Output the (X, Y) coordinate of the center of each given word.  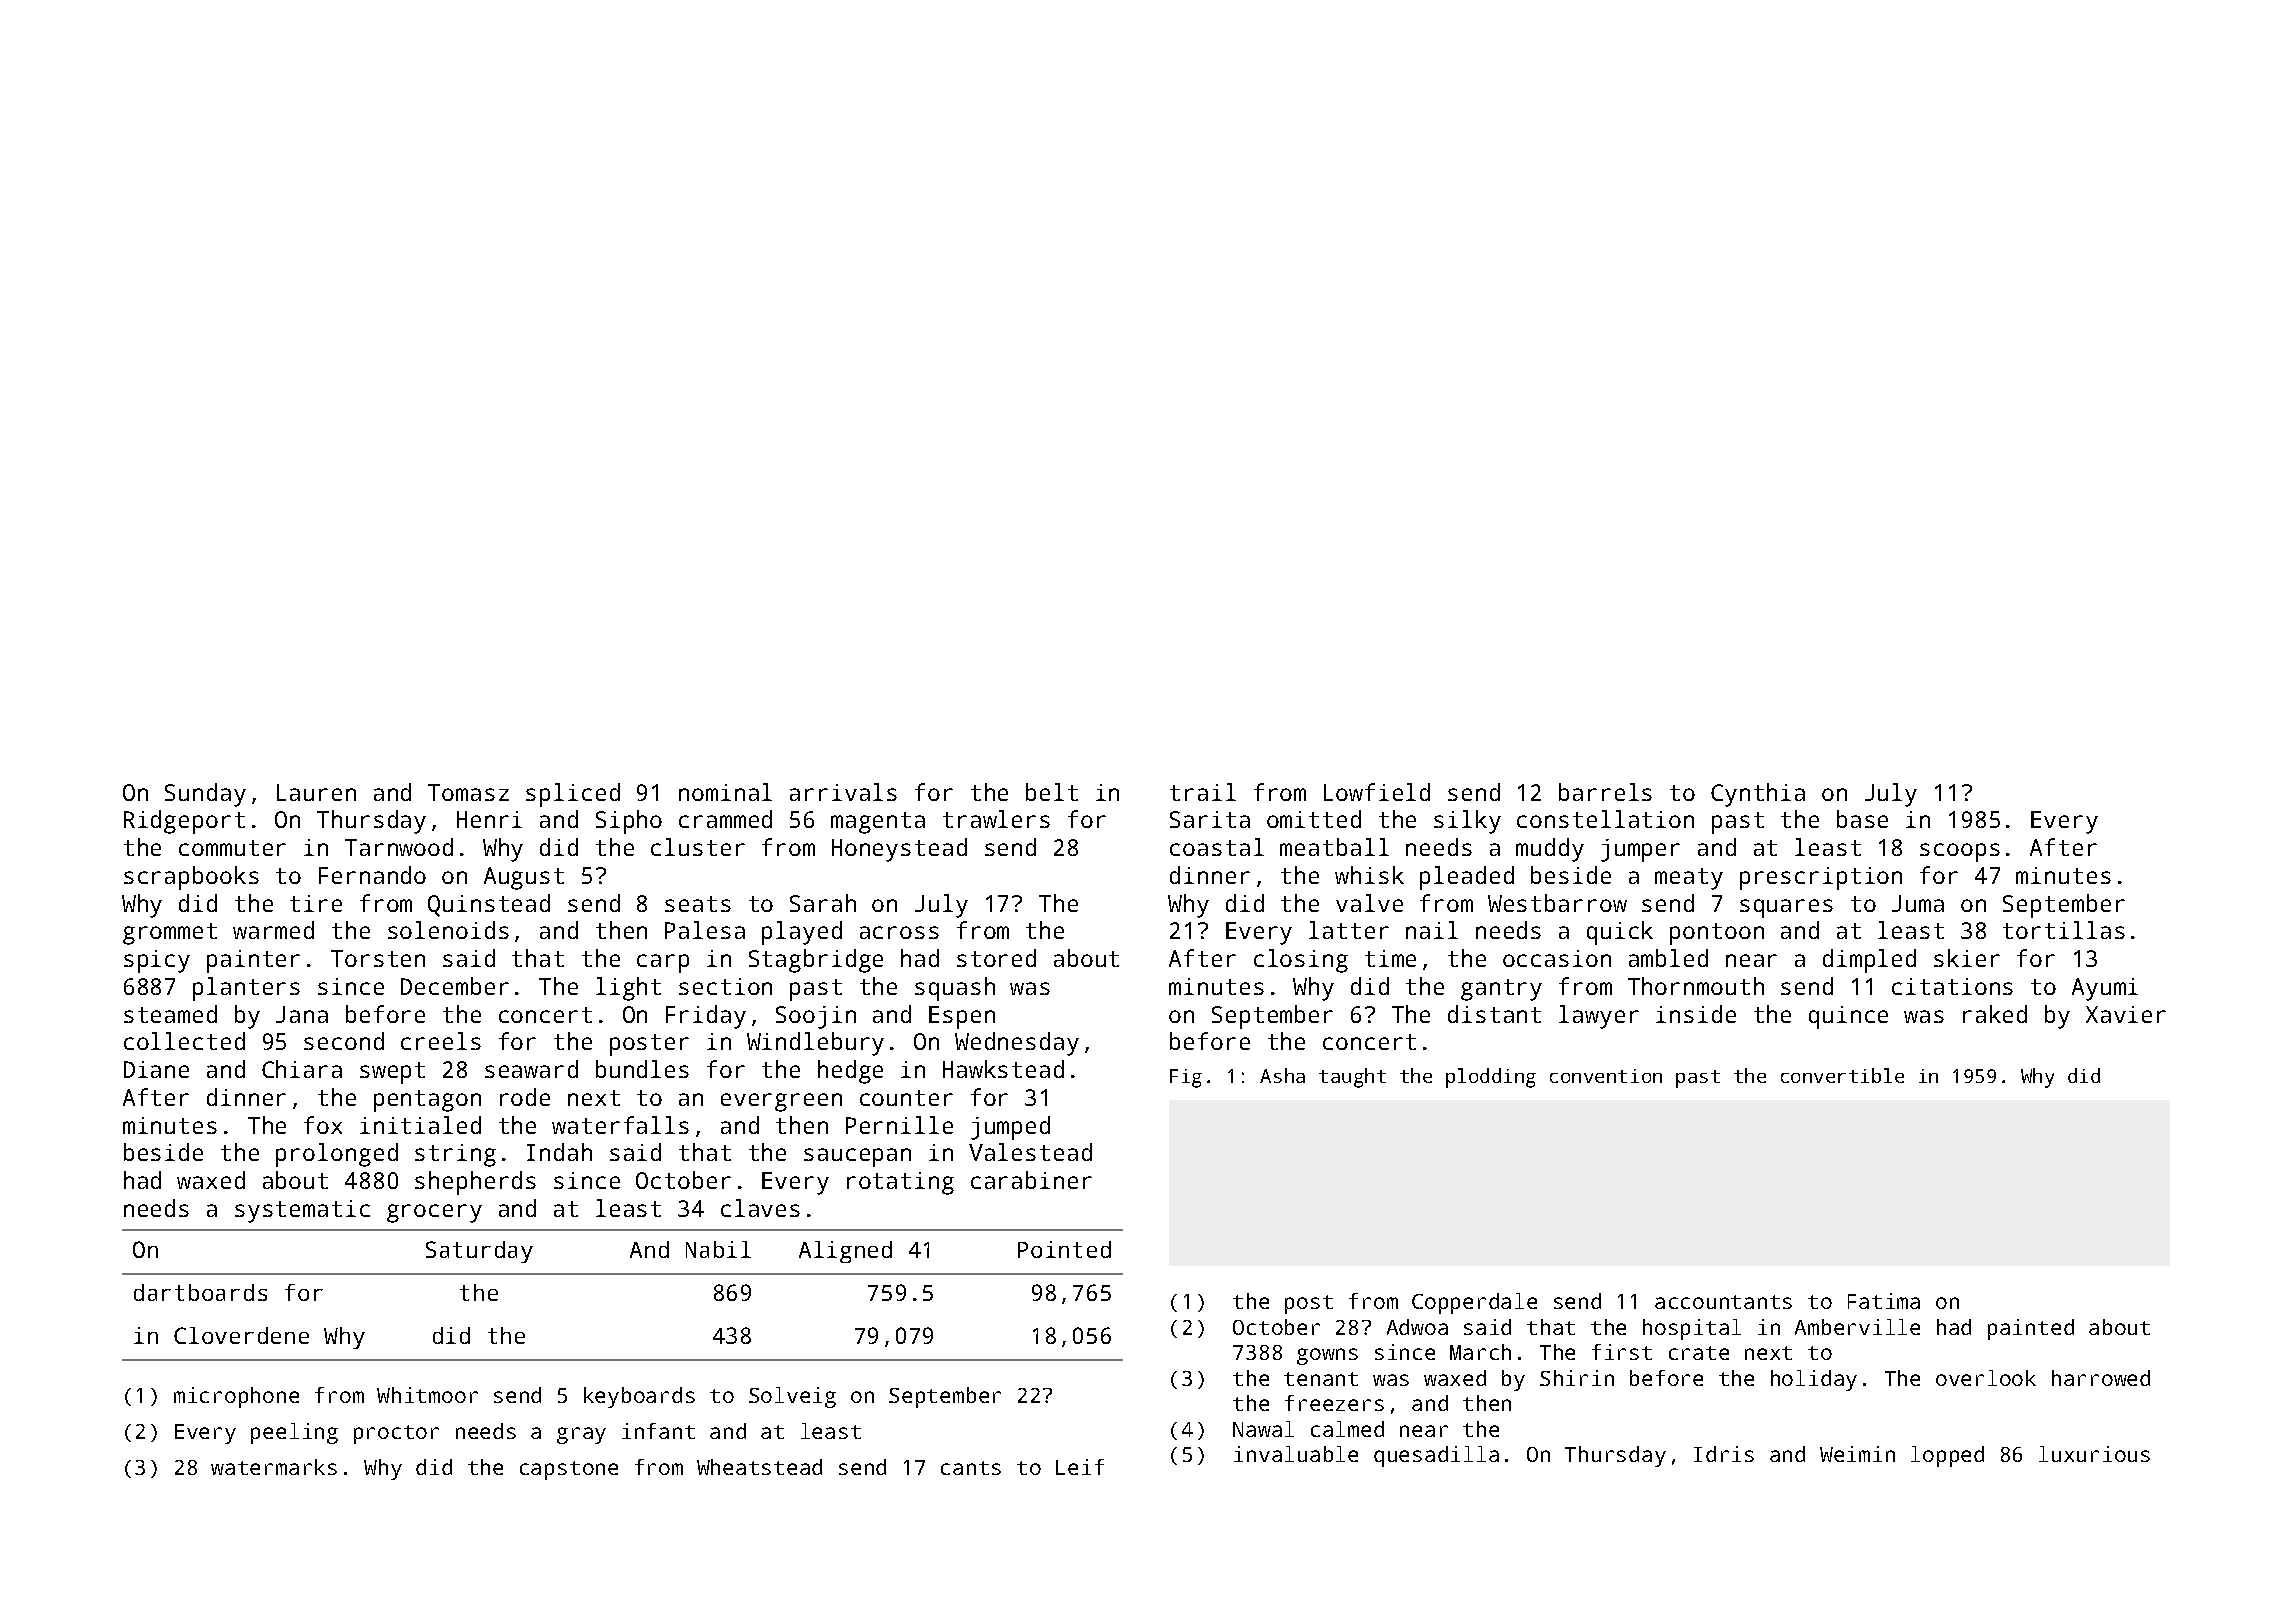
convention (1606, 1076)
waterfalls (620, 1125)
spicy (157, 961)
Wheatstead (759, 1467)
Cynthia (1758, 795)
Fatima (1884, 1301)
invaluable (1296, 1454)
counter (906, 1098)
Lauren (316, 792)
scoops (1960, 852)
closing (1301, 961)
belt (1052, 792)
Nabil (718, 1249)
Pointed (1064, 1249)
